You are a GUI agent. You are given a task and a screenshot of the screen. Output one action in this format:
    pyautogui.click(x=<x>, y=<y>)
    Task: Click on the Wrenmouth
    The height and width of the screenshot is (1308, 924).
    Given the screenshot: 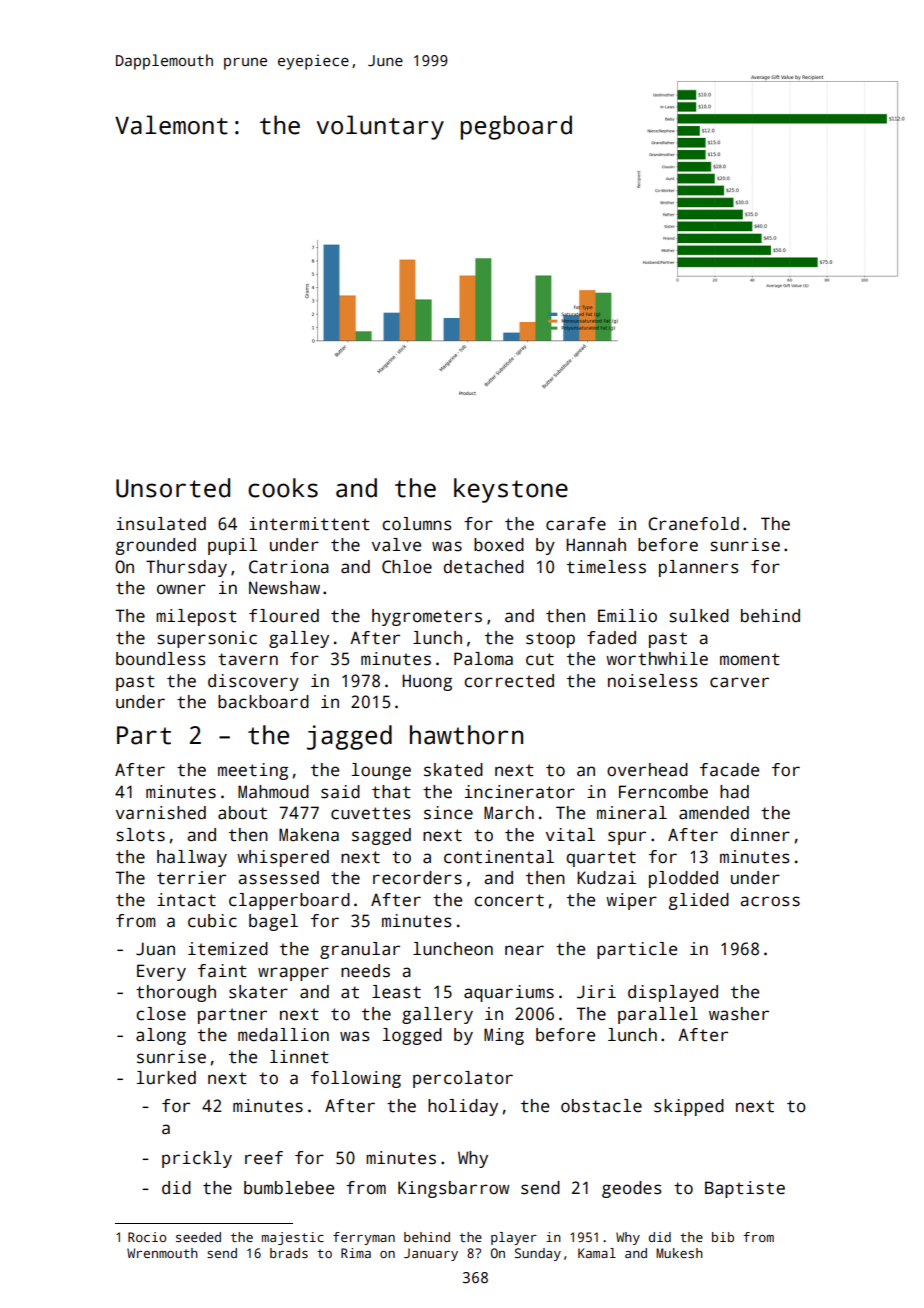 What is the action you would take?
    pyautogui.click(x=162, y=1253)
